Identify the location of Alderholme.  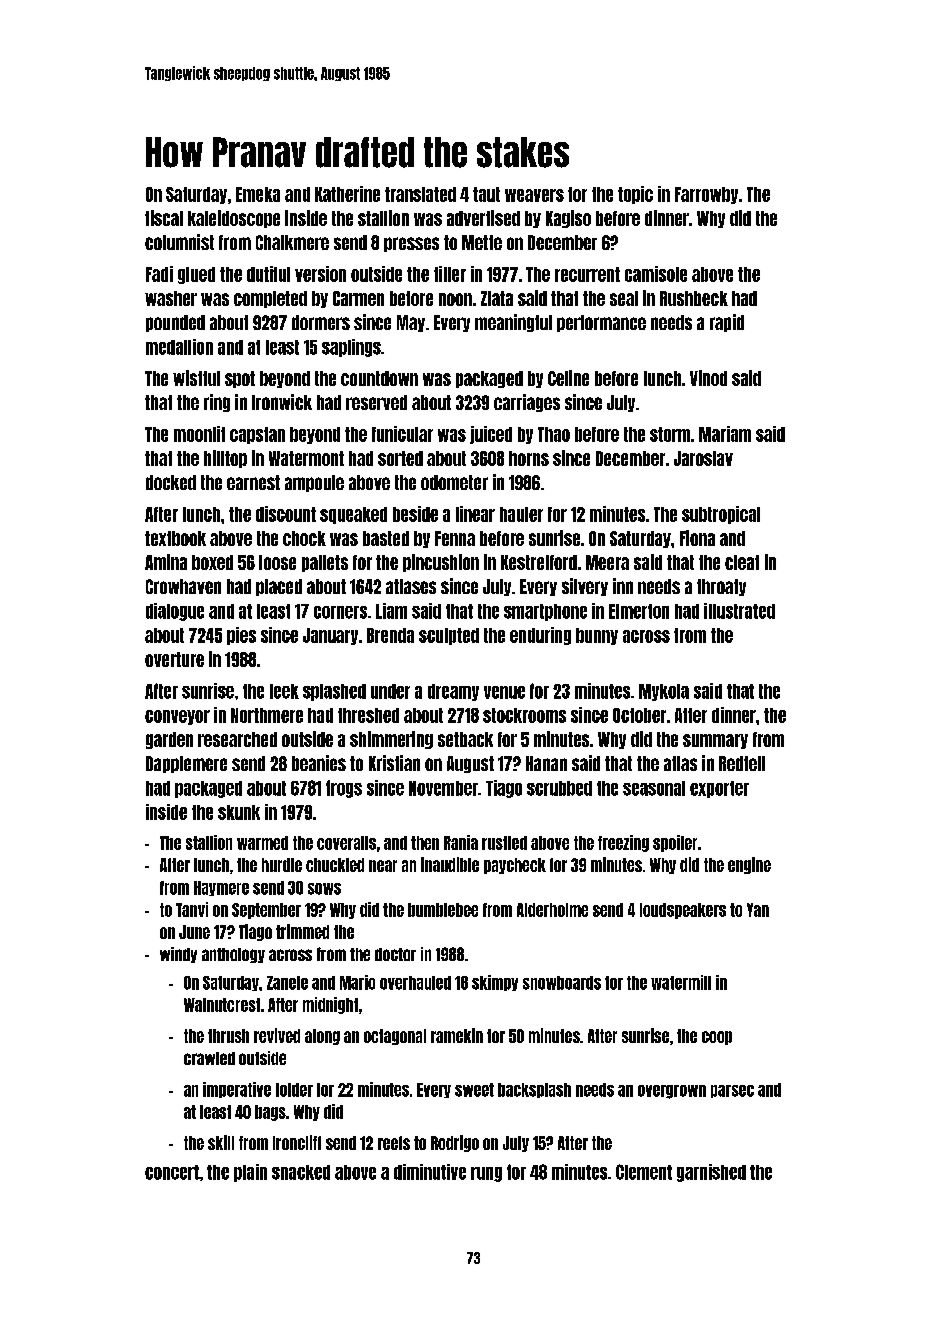
(552, 910).
